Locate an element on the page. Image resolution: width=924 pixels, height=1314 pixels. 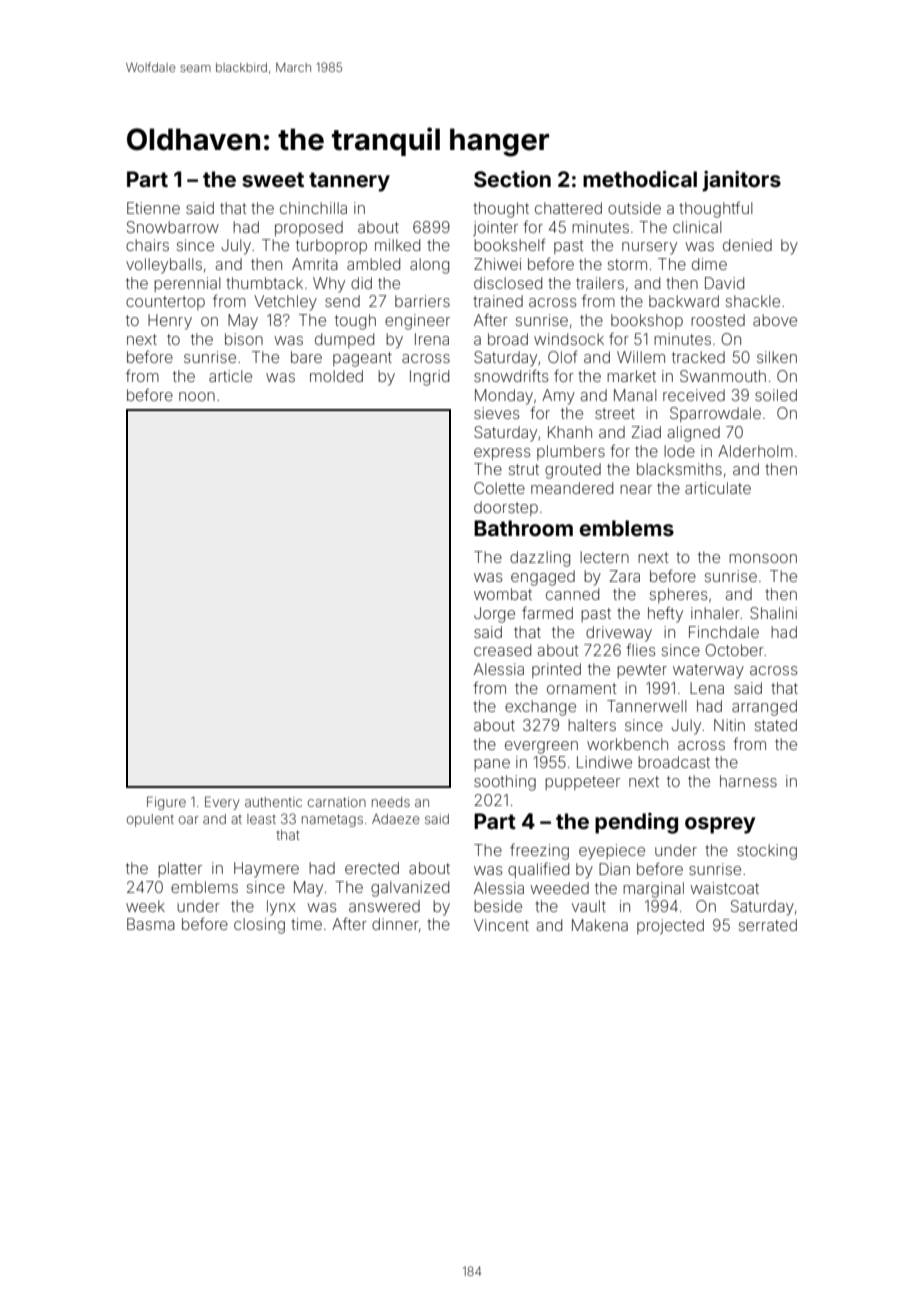
Irena is located at coordinates (432, 339).
